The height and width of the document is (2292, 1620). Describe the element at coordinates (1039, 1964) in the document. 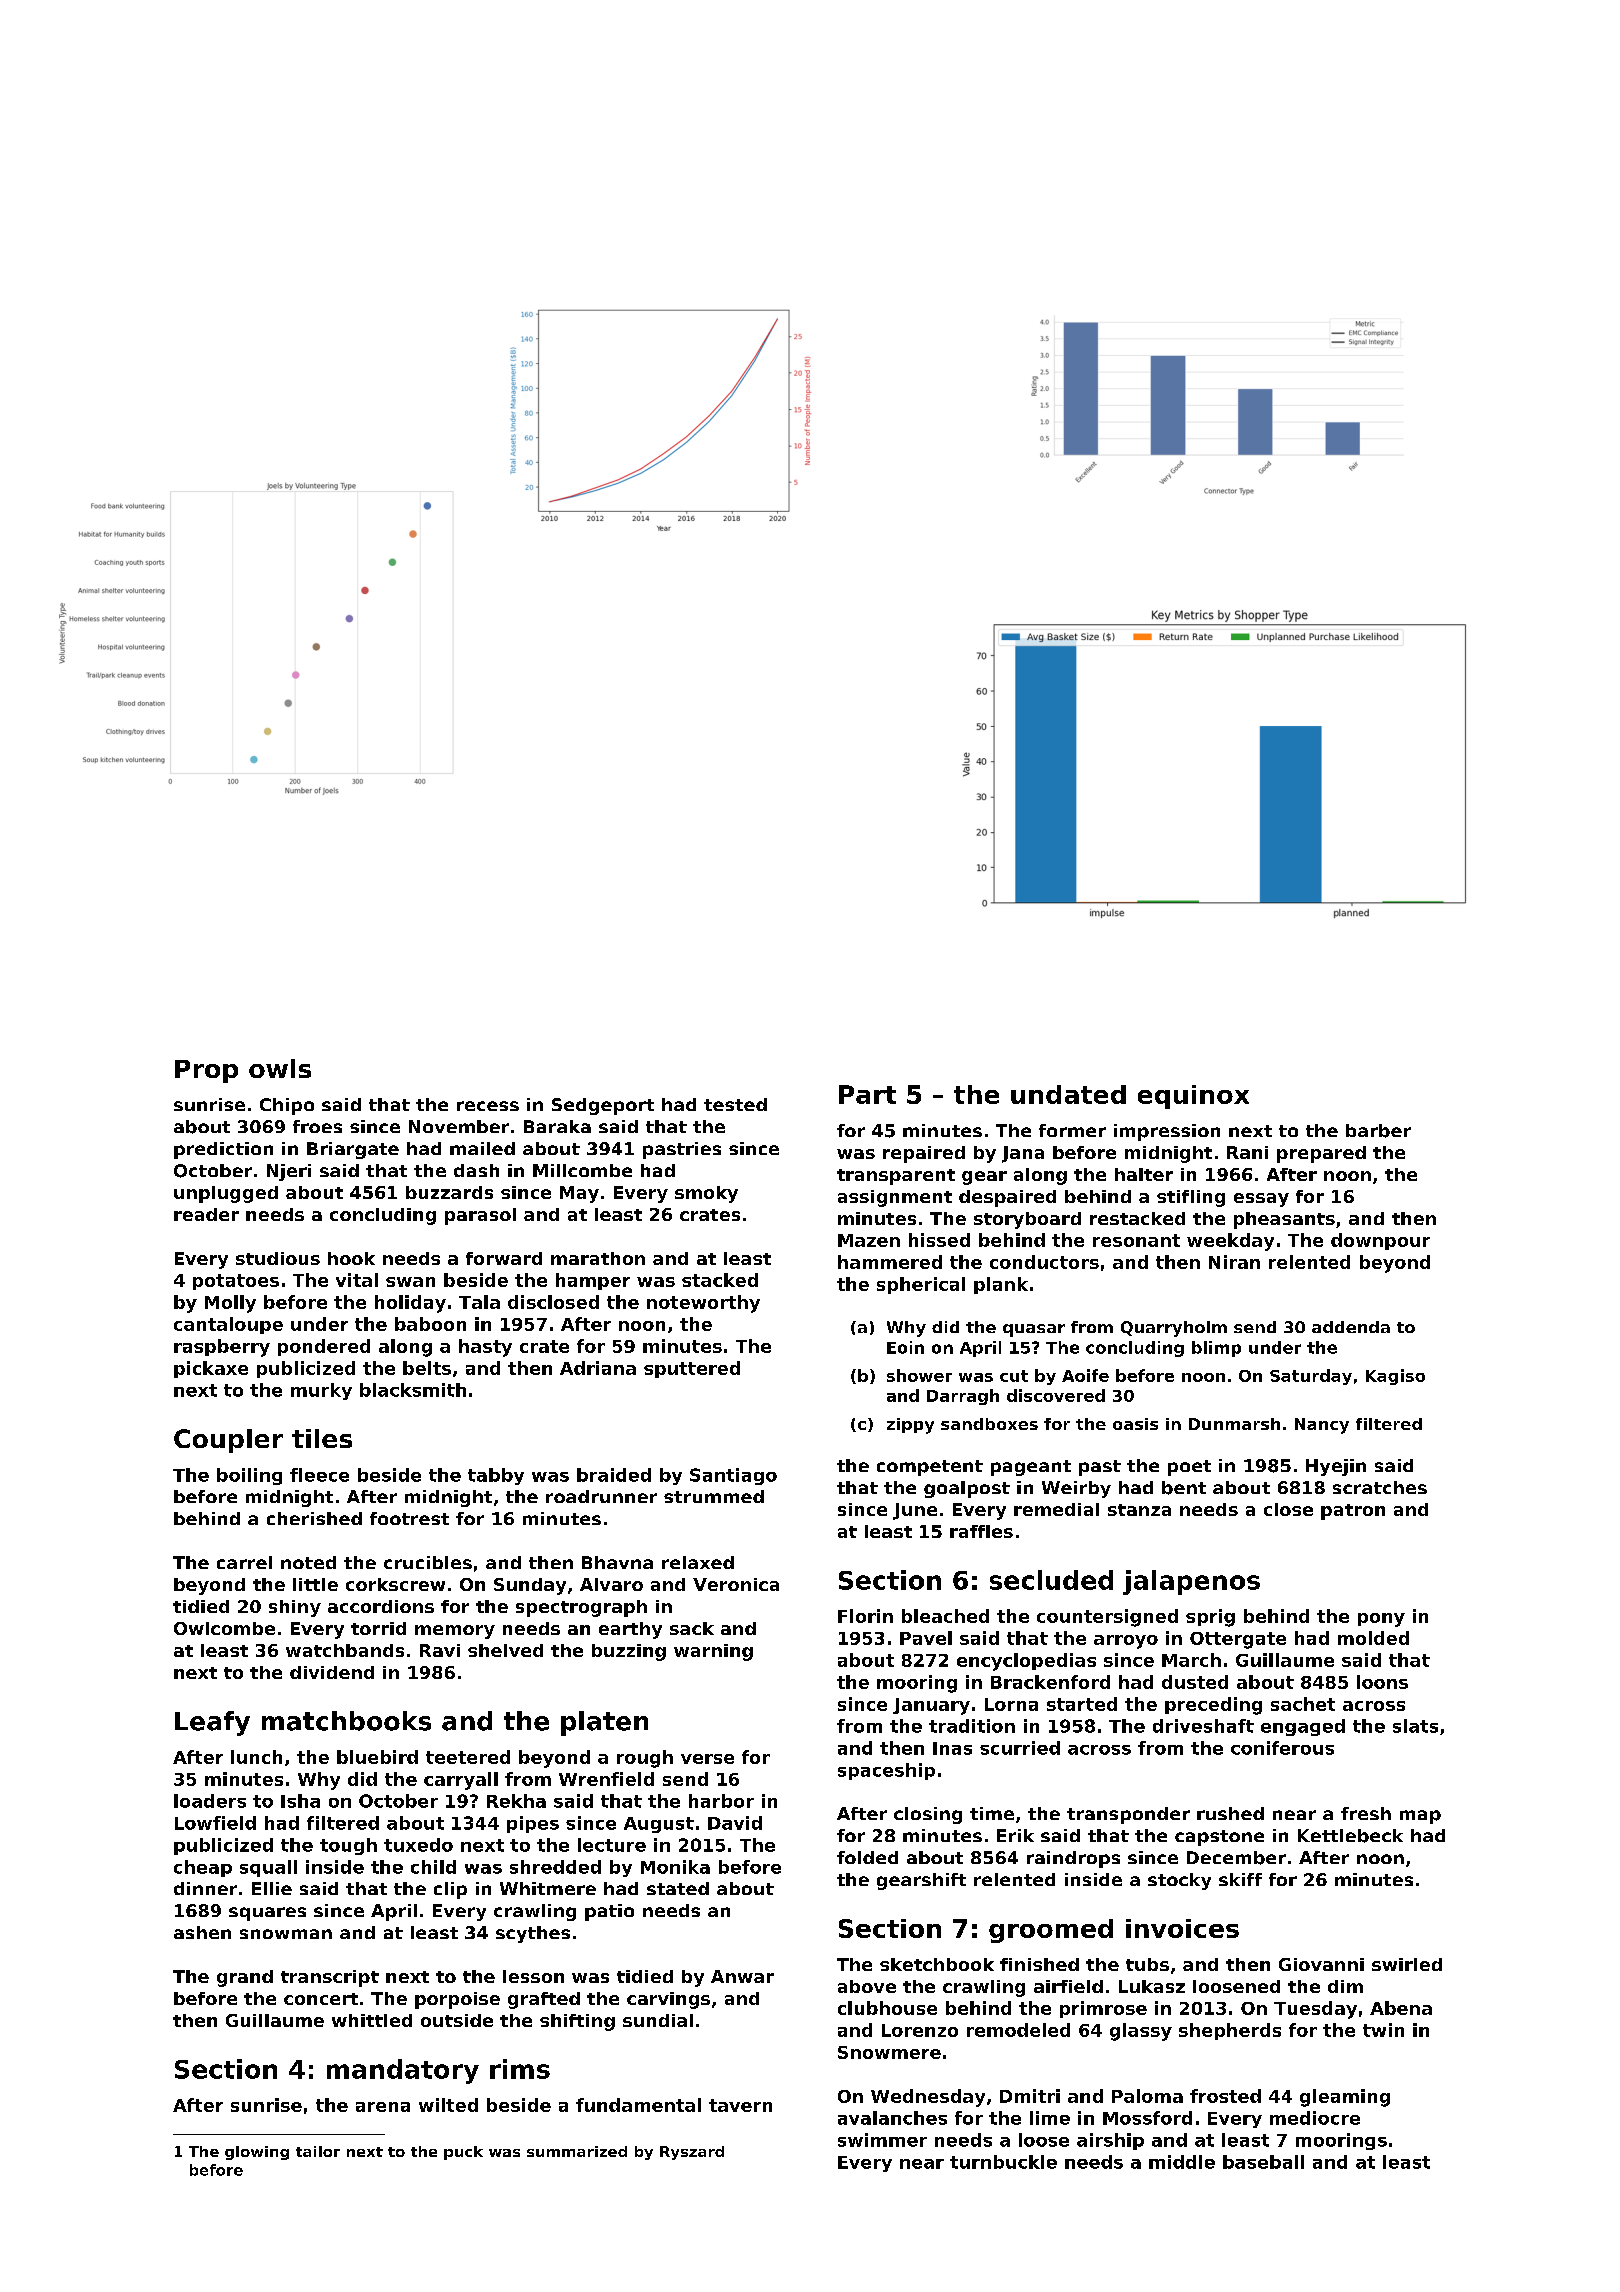

I see `finished` at that location.
